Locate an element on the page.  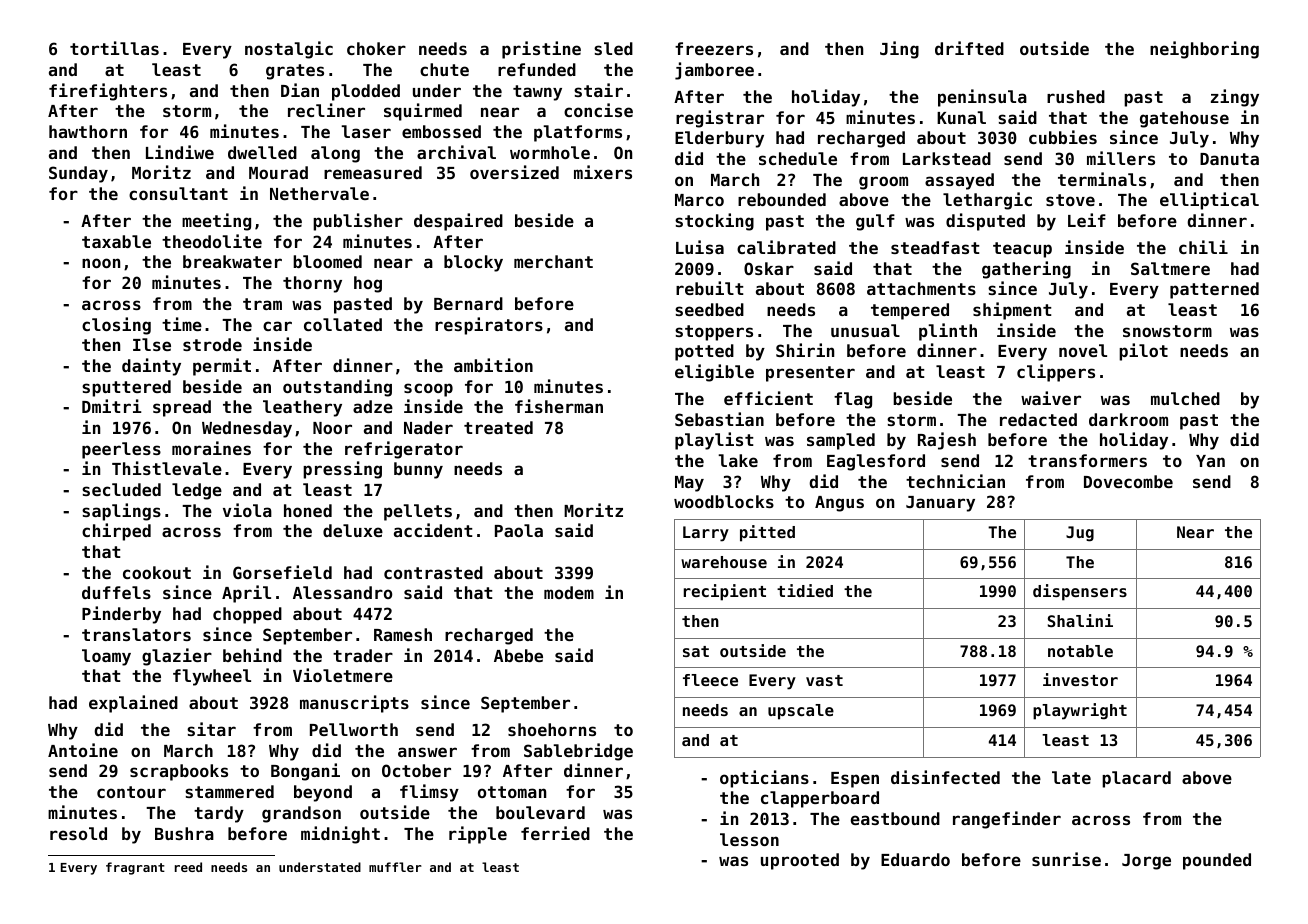
gulf is located at coordinates (875, 222).
